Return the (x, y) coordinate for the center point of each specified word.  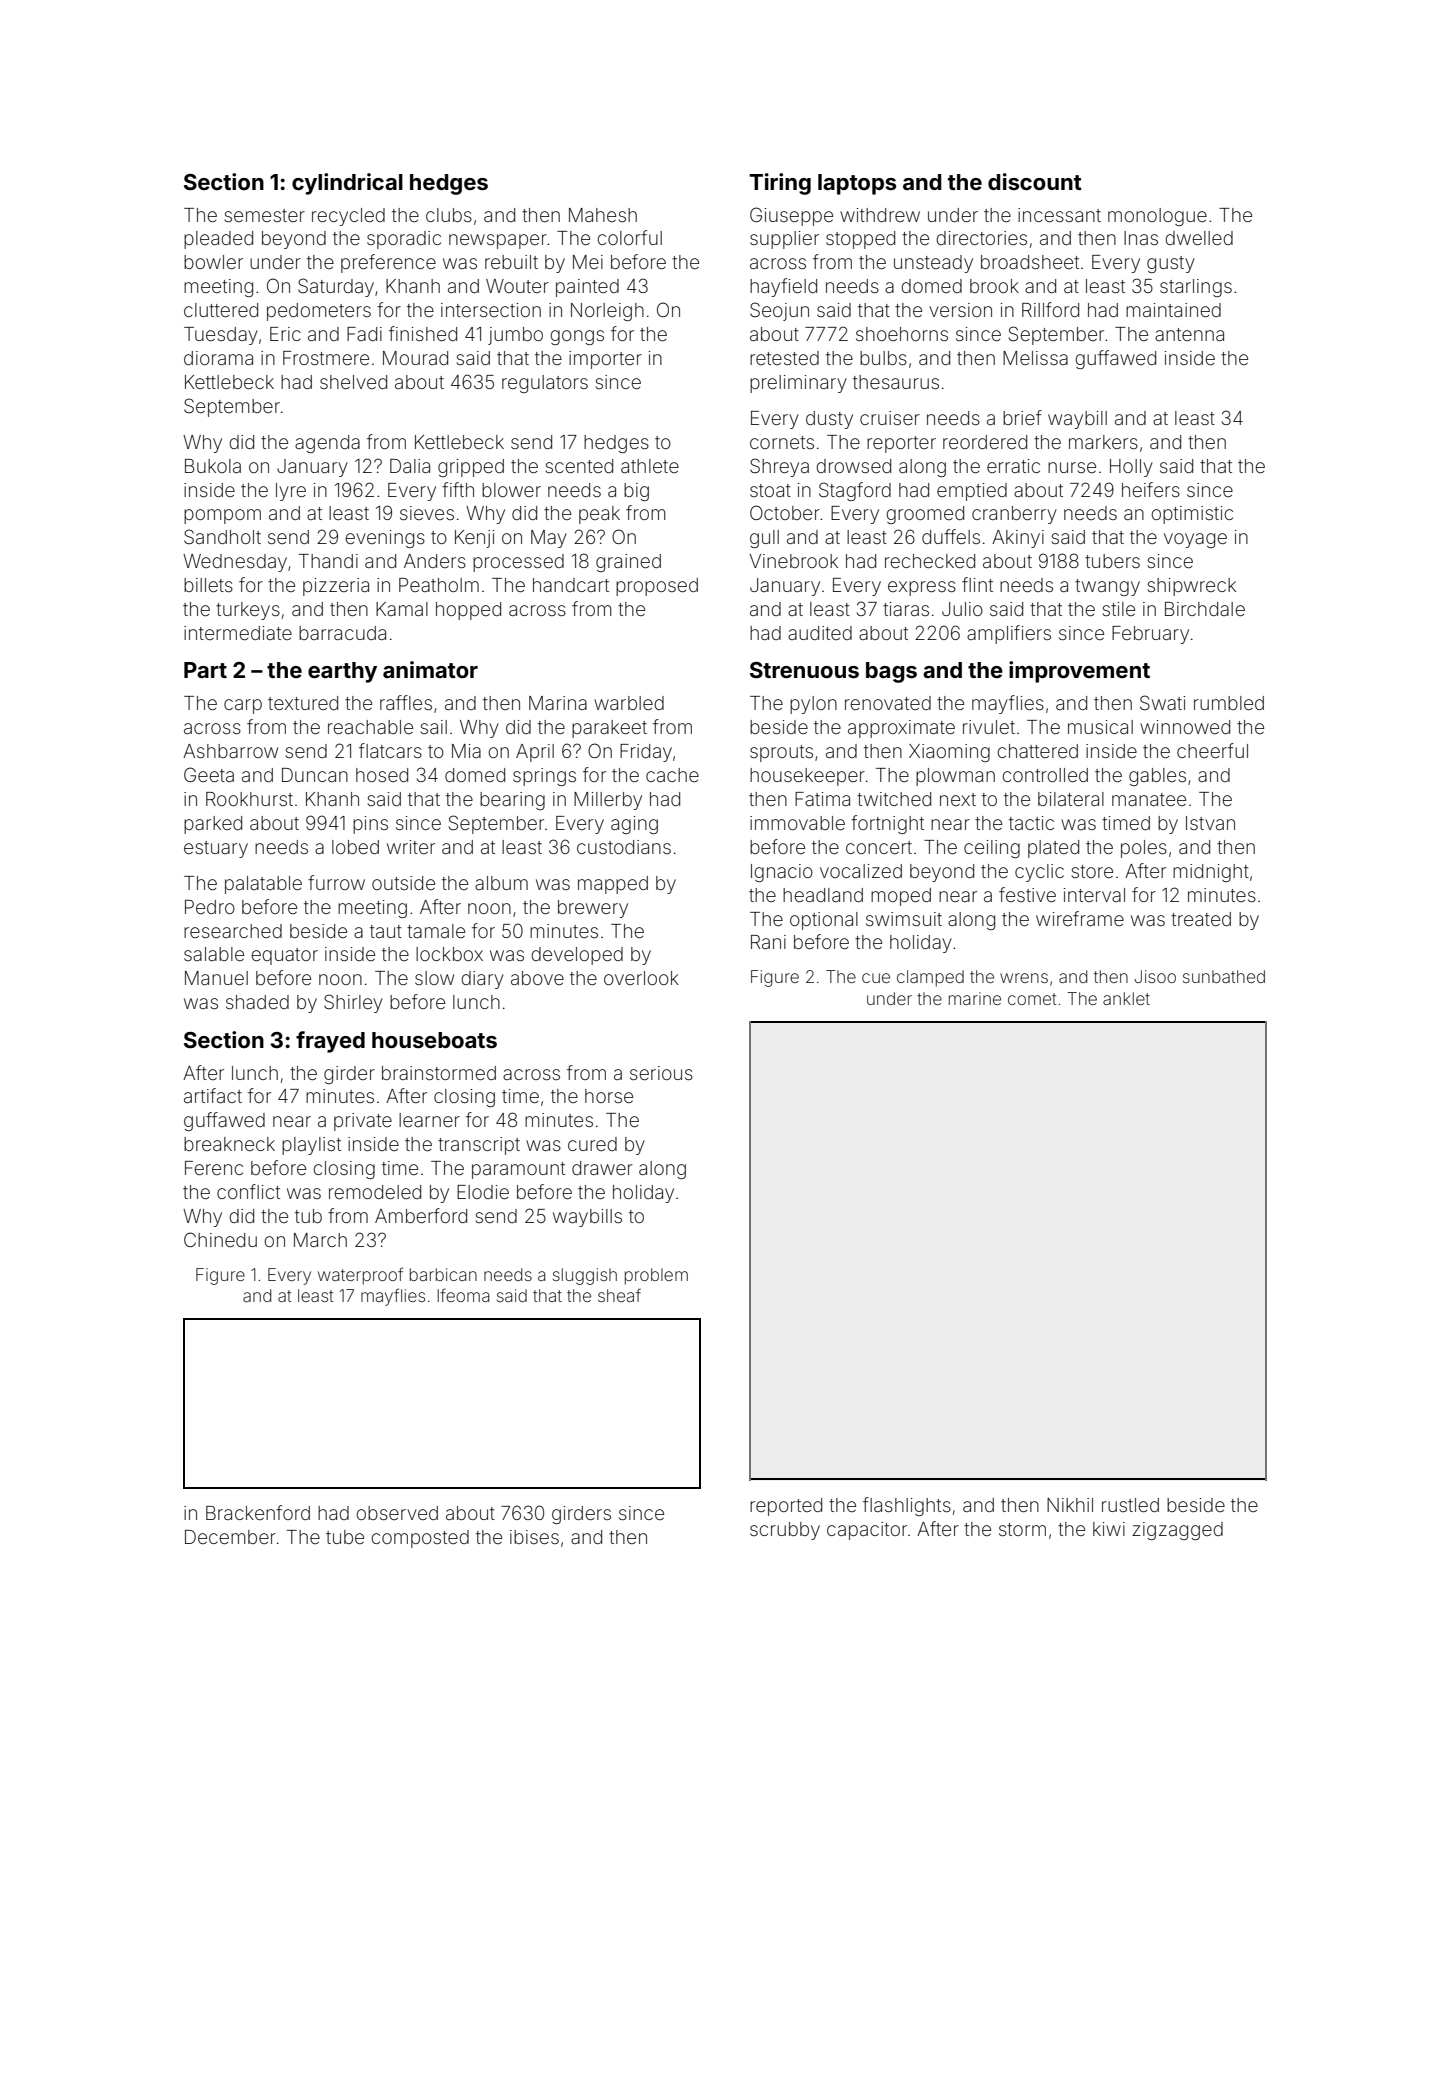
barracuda (342, 633)
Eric (285, 334)
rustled (1130, 1505)
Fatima (822, 799)
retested (784, 358)
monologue (1157, 217)
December (230, 1537)
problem (656, 1276)
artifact (213, 1095)
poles (1144, 849)
